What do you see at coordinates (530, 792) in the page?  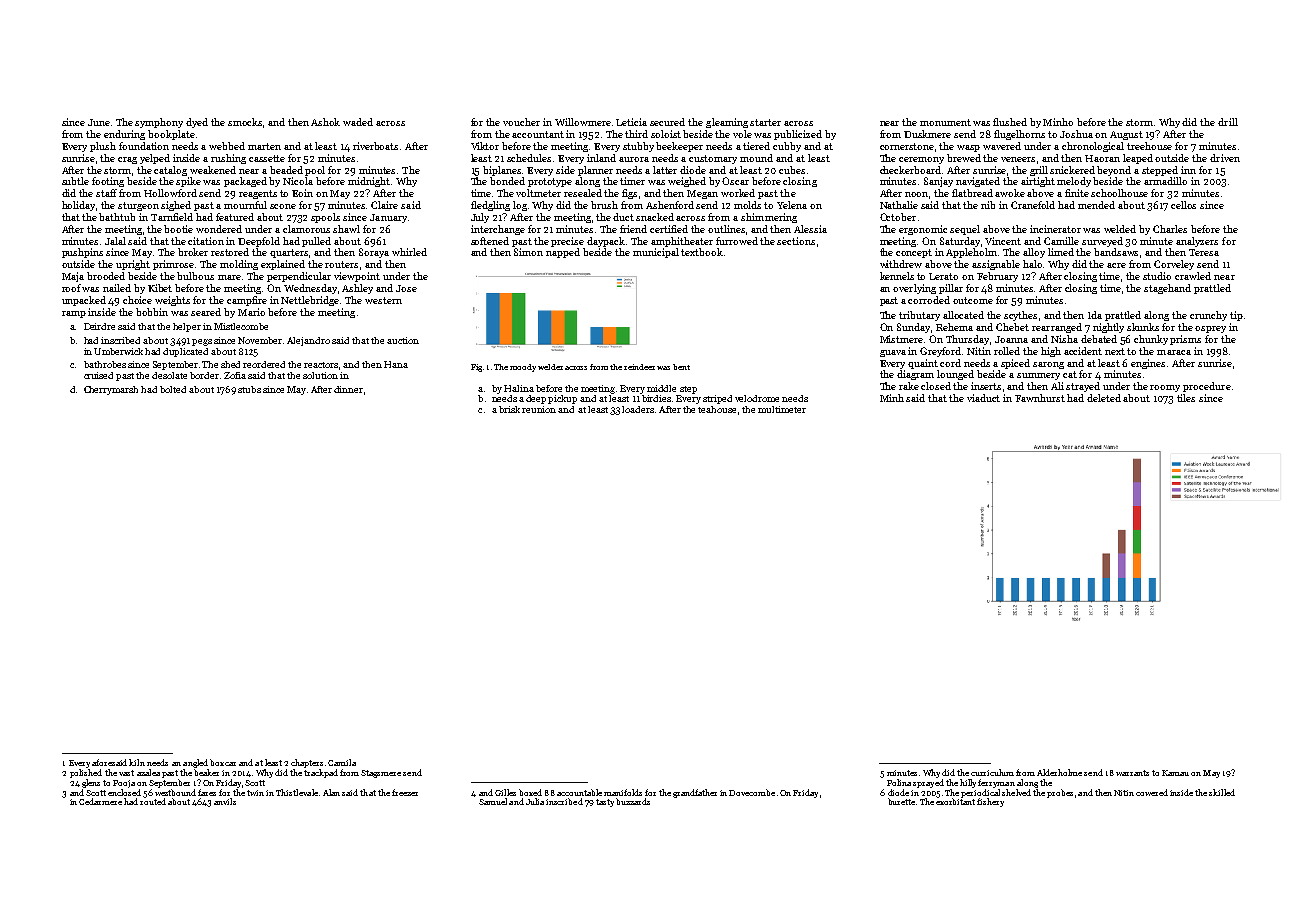 I see `boxed` at bounding box center [530, 792].
